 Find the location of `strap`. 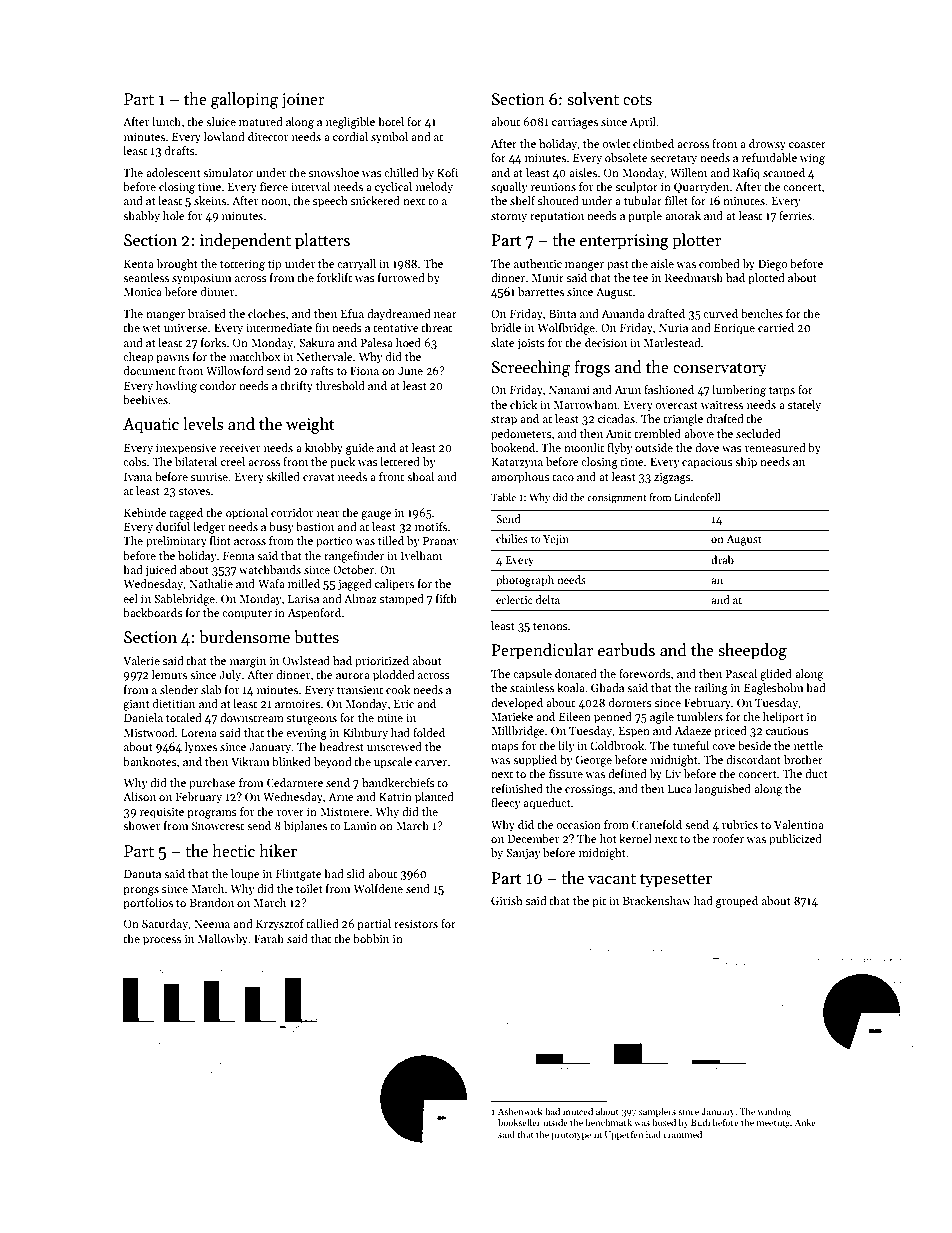

strap is located at coordinates (504, 421).
